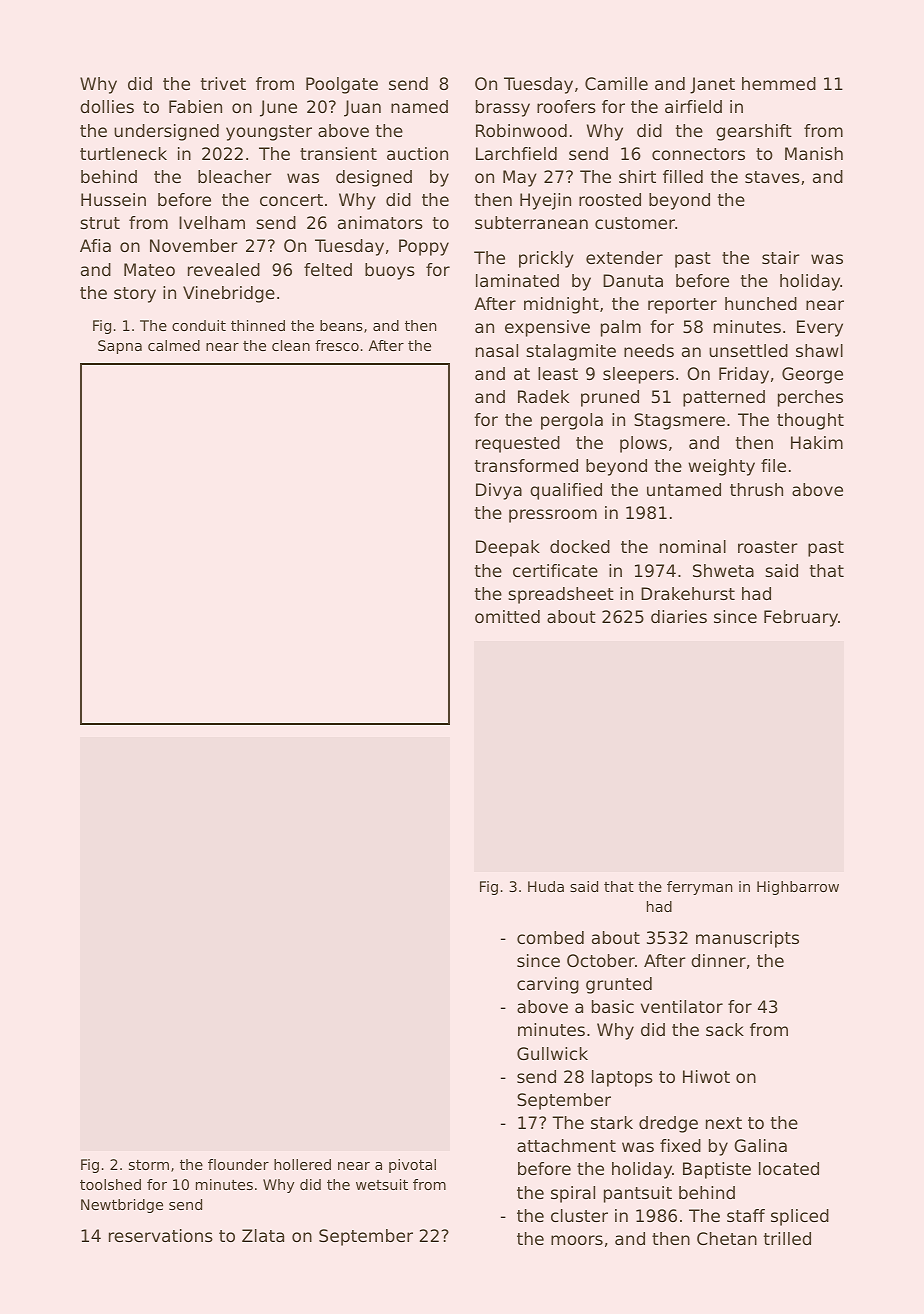 The image size is (924, 1314). I want to click on midnight, so click(561, 305).
